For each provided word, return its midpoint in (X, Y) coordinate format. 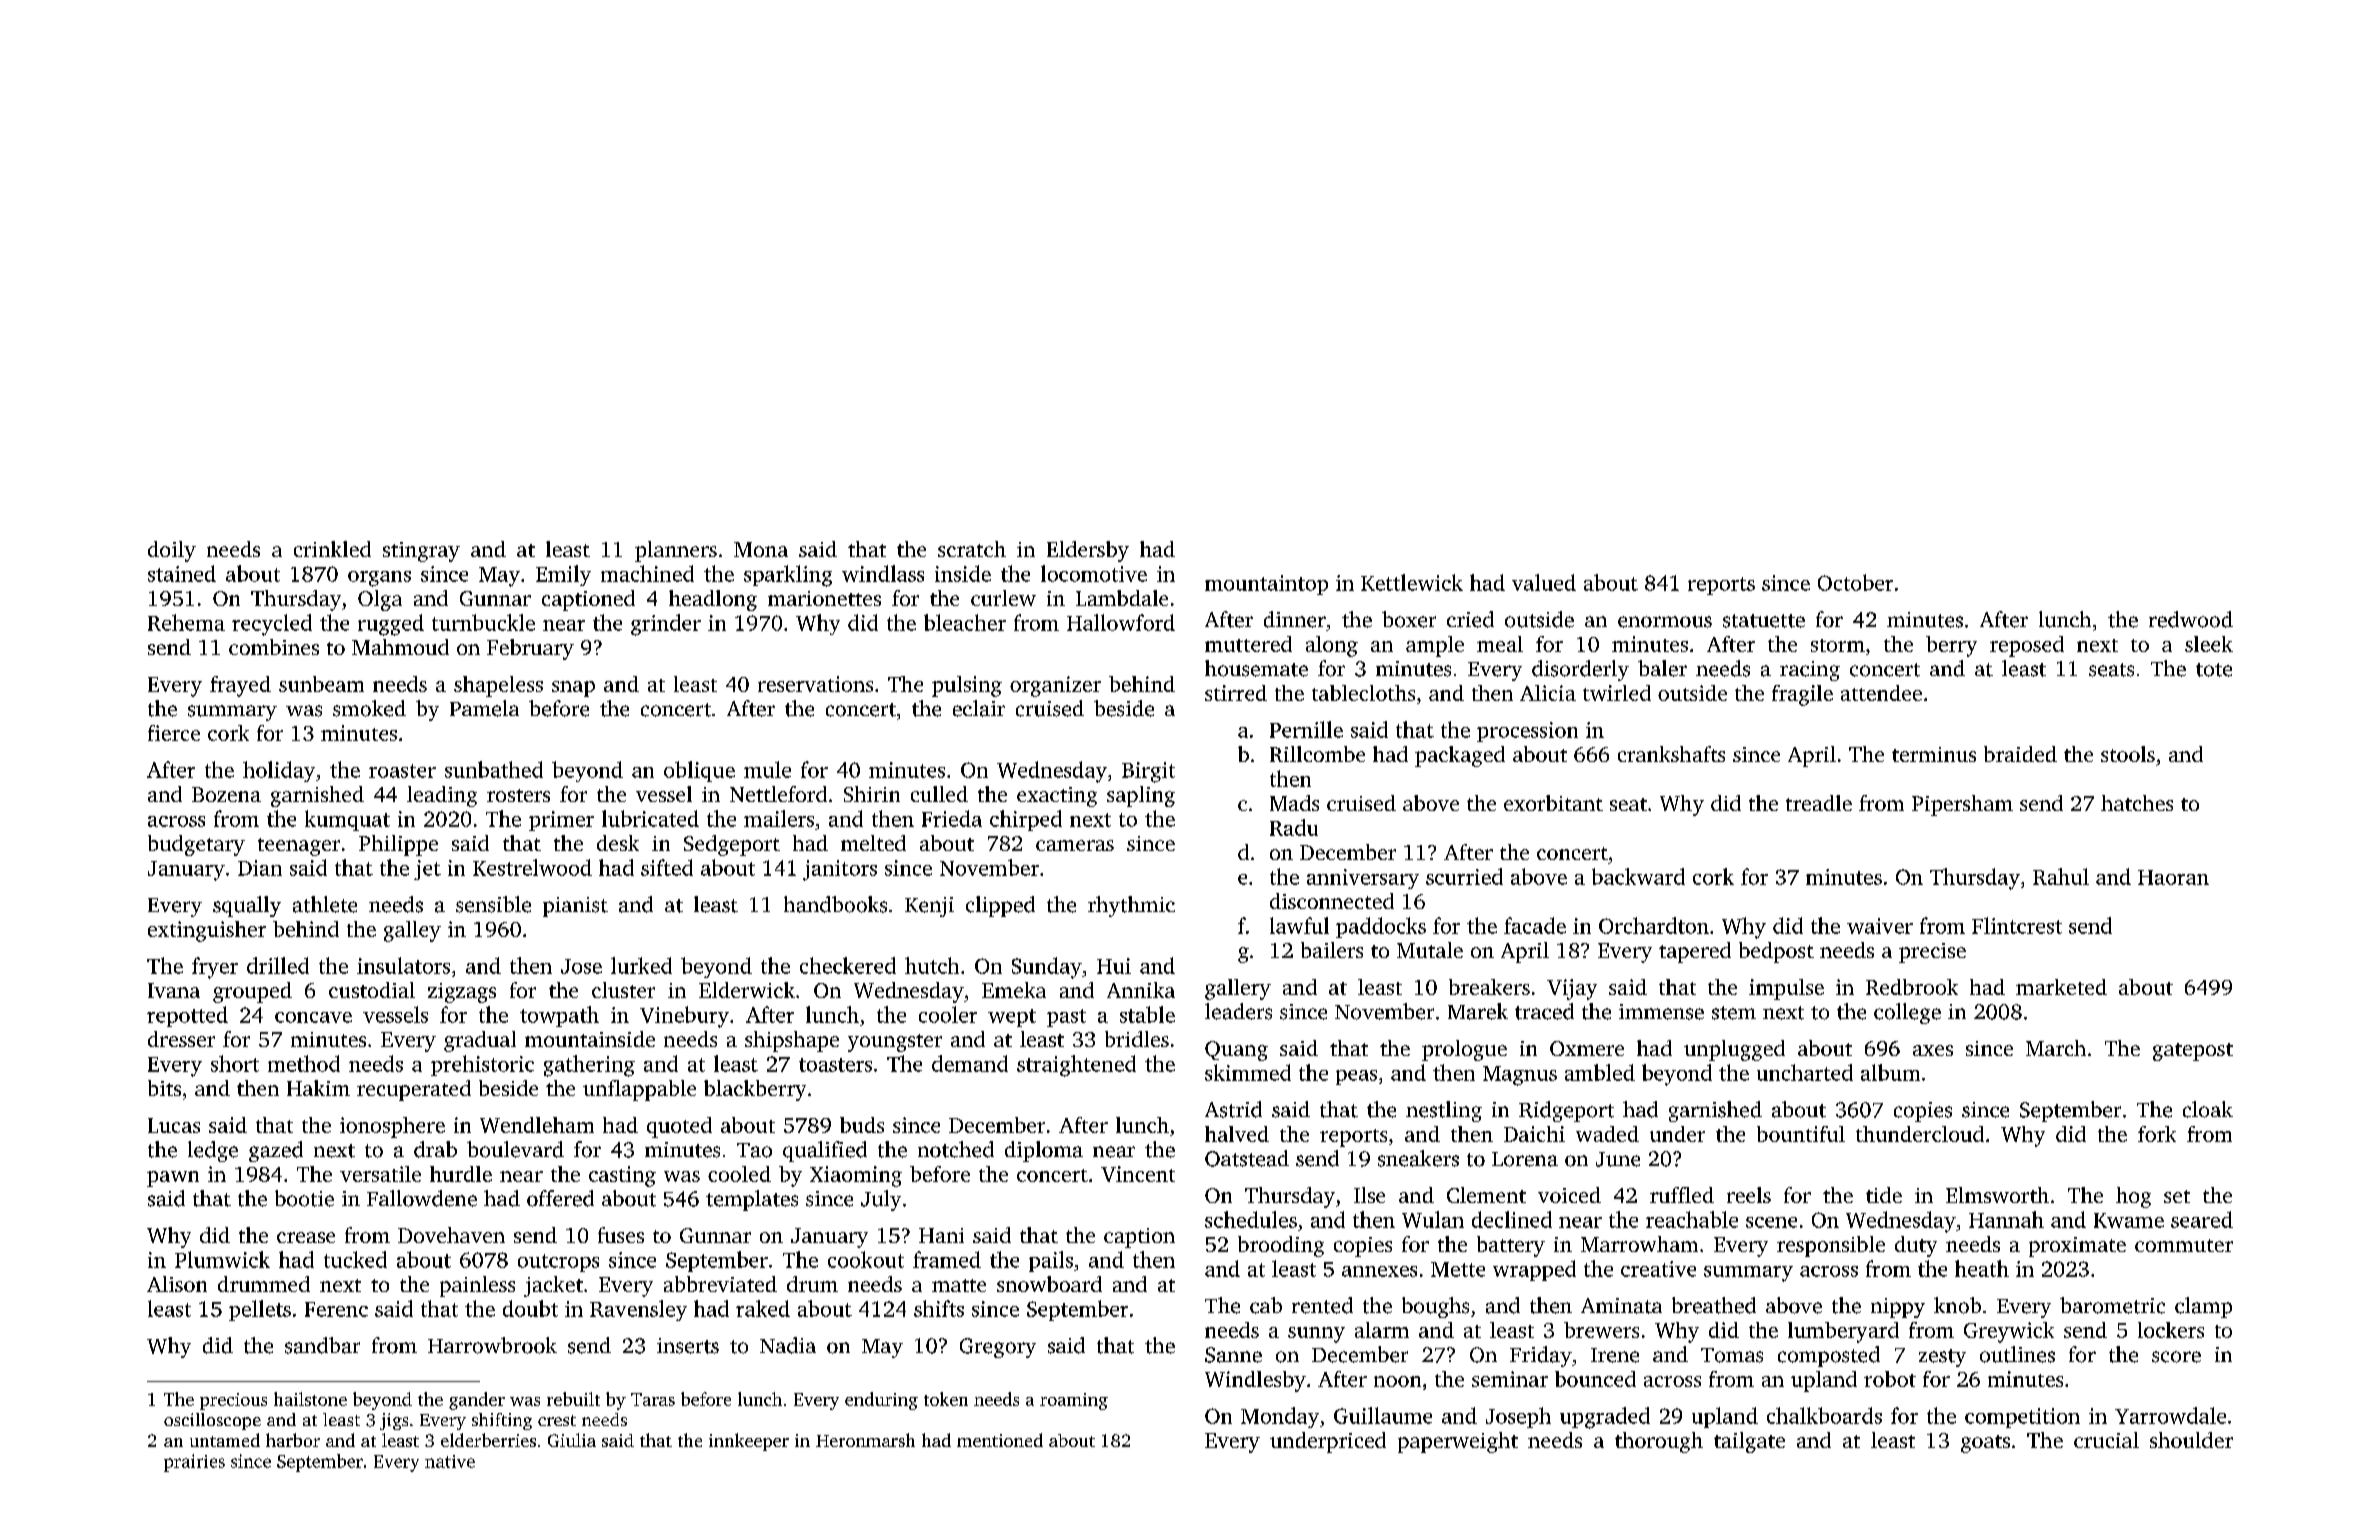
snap (573, 689)
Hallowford (1121, 622)
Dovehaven (451, 1235)
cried (1470, 619)
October (1855, 582)
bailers (1332, 950)
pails (1051, 1261)
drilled (278, 965)
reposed (2027, 646)
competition (2022, 1418)
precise (1932, 953)
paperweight (1458, 1442)
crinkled (332, 549)
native (450, 1461)
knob (1957, 1305)
